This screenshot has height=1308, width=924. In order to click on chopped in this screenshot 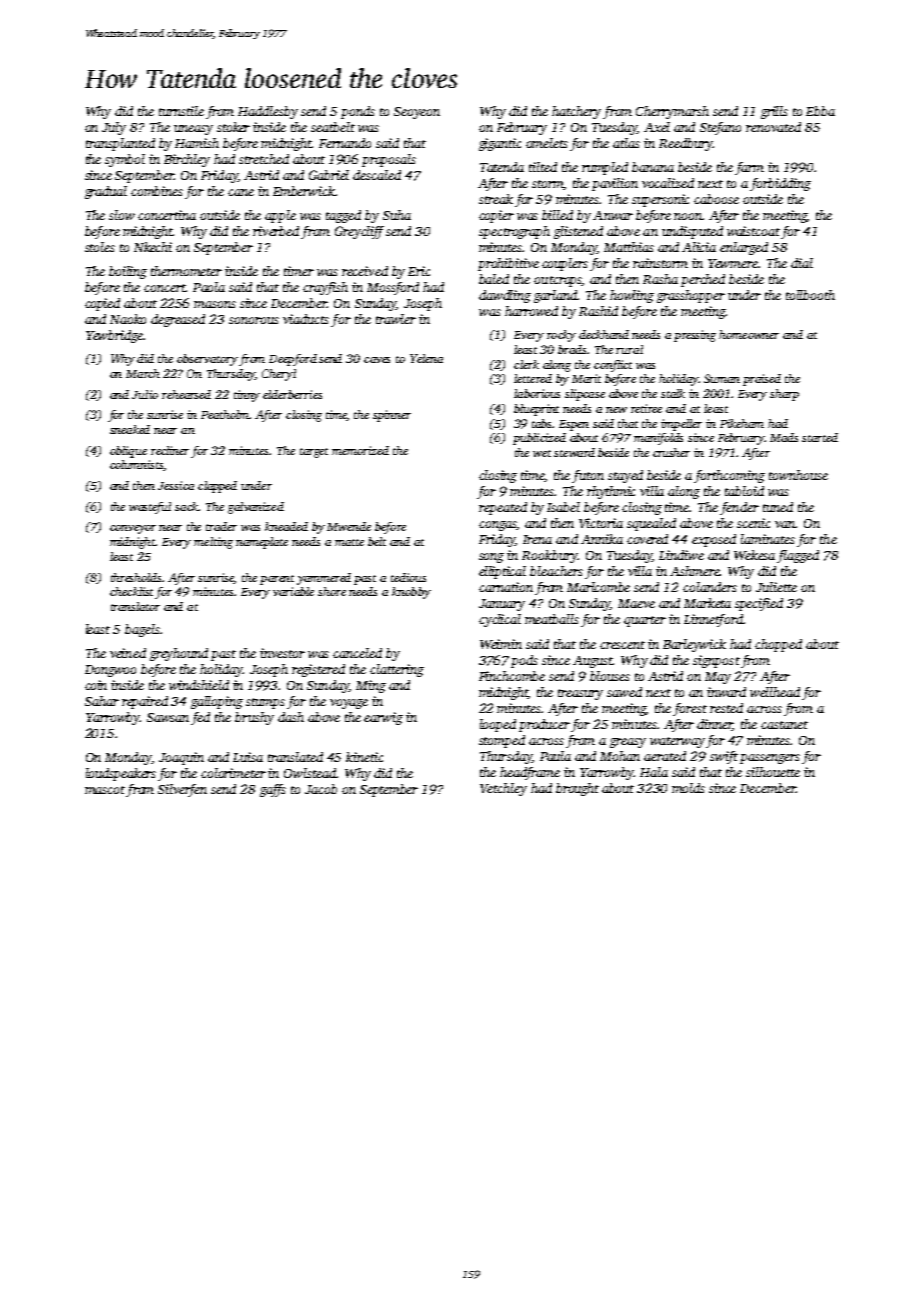, I will do `click(778, 645)`.
